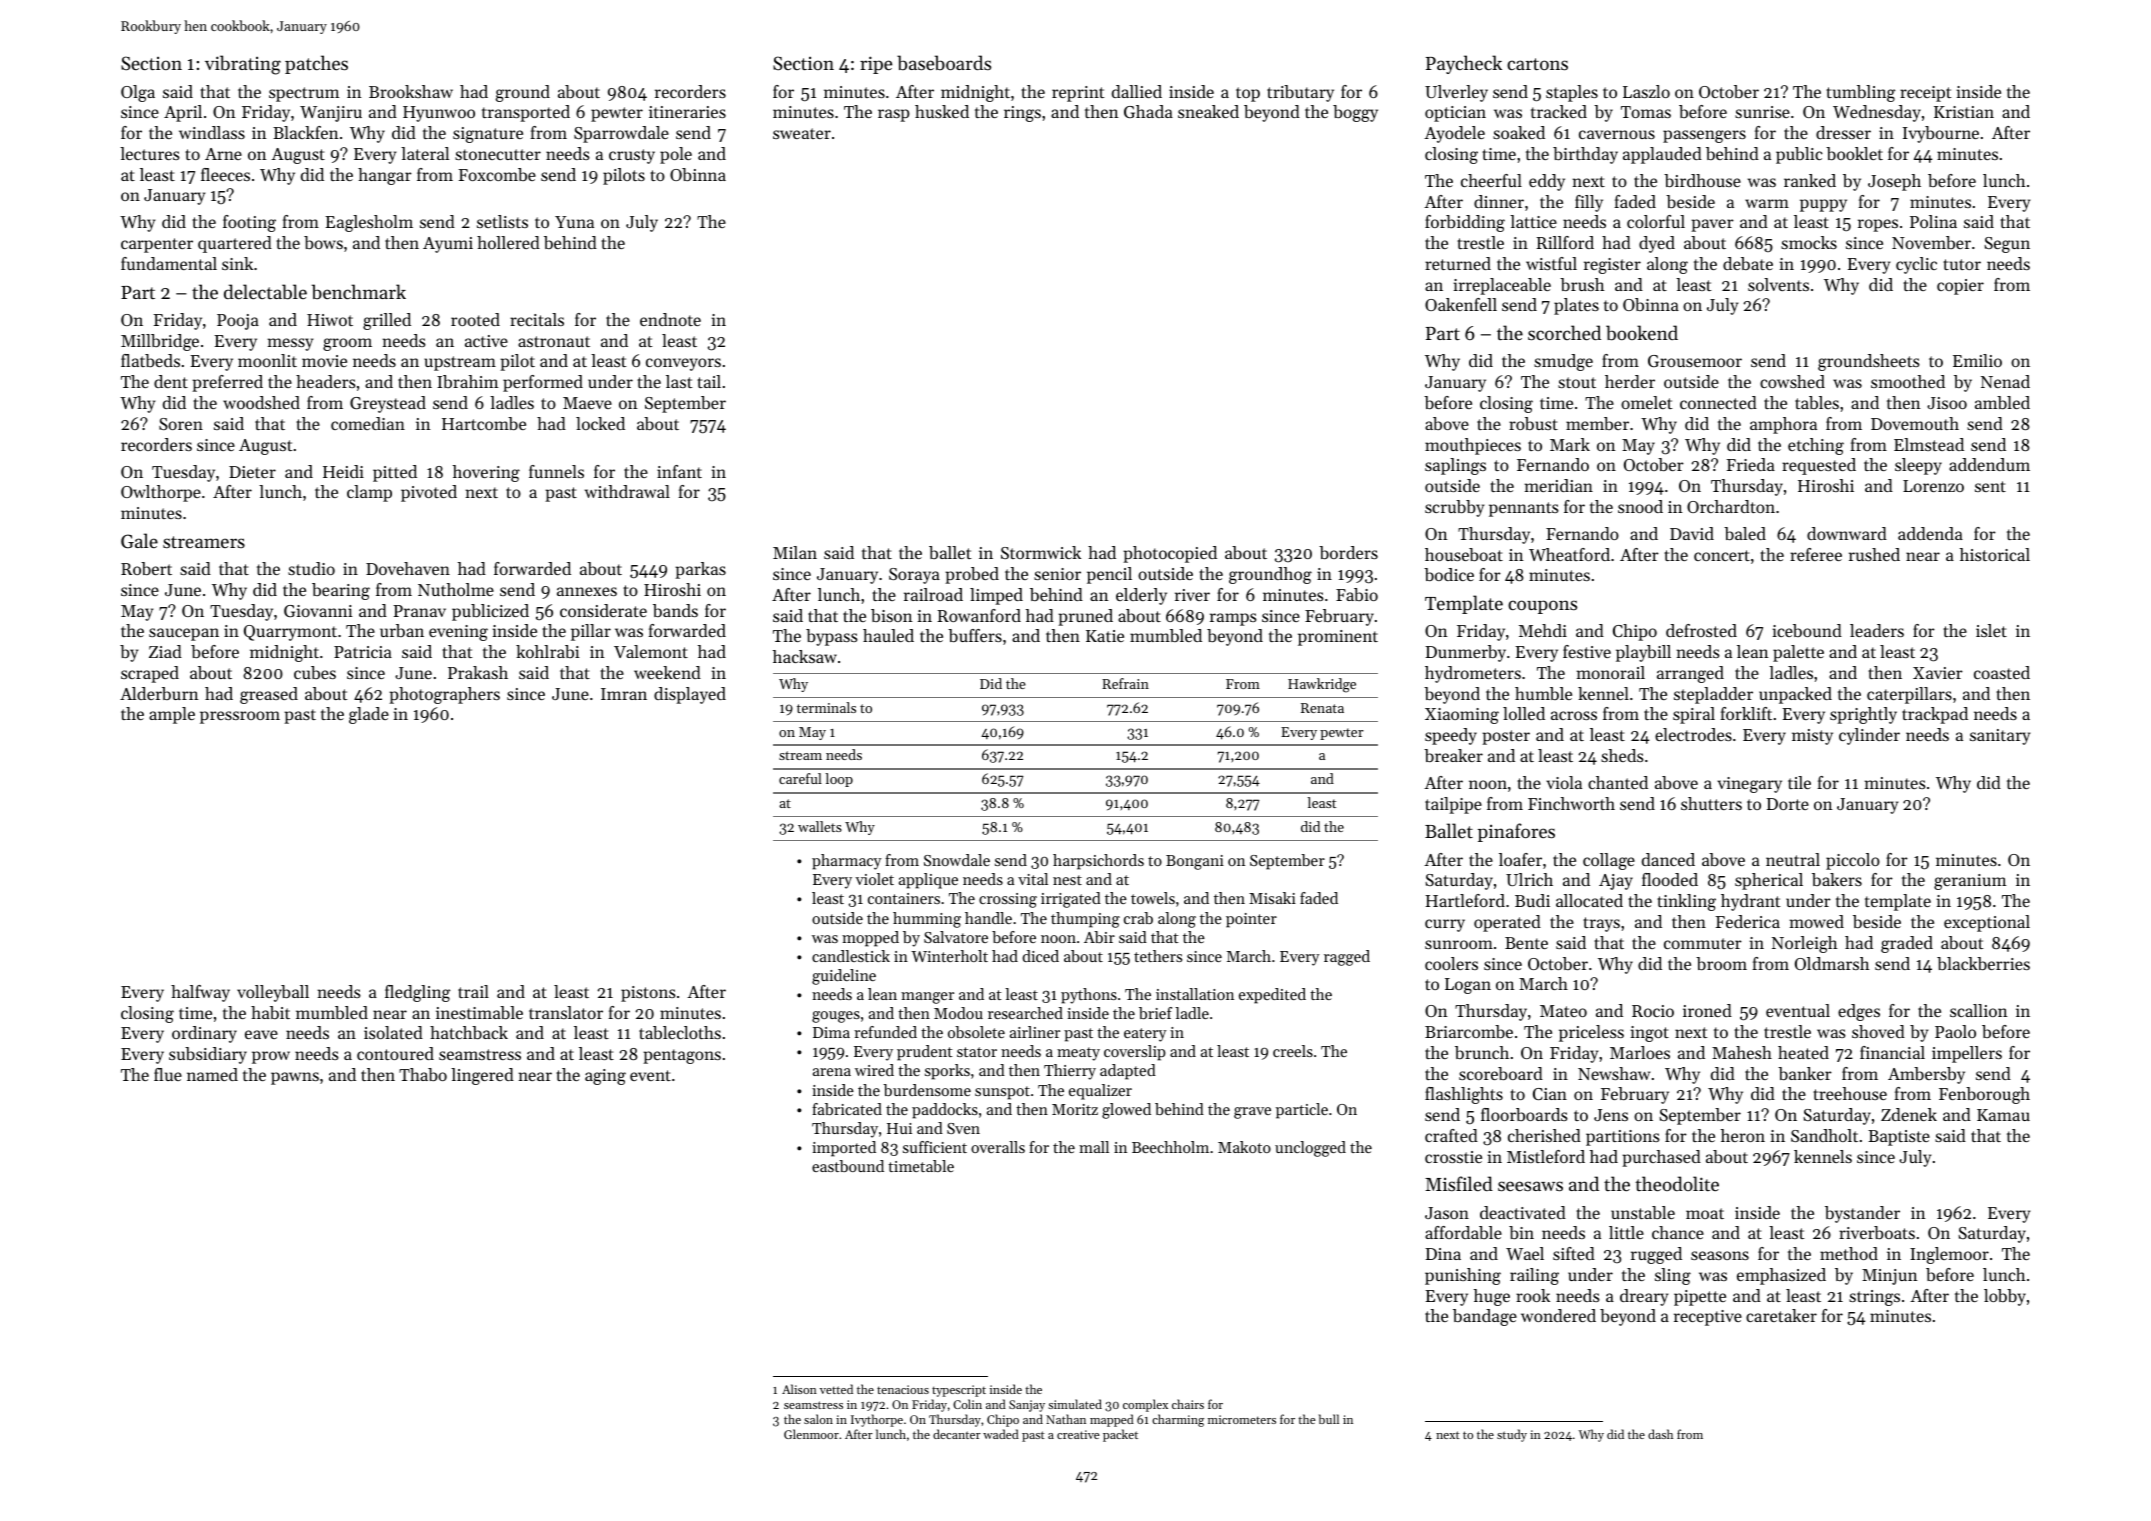  I want to click on coupons, so click(1542, 607).
